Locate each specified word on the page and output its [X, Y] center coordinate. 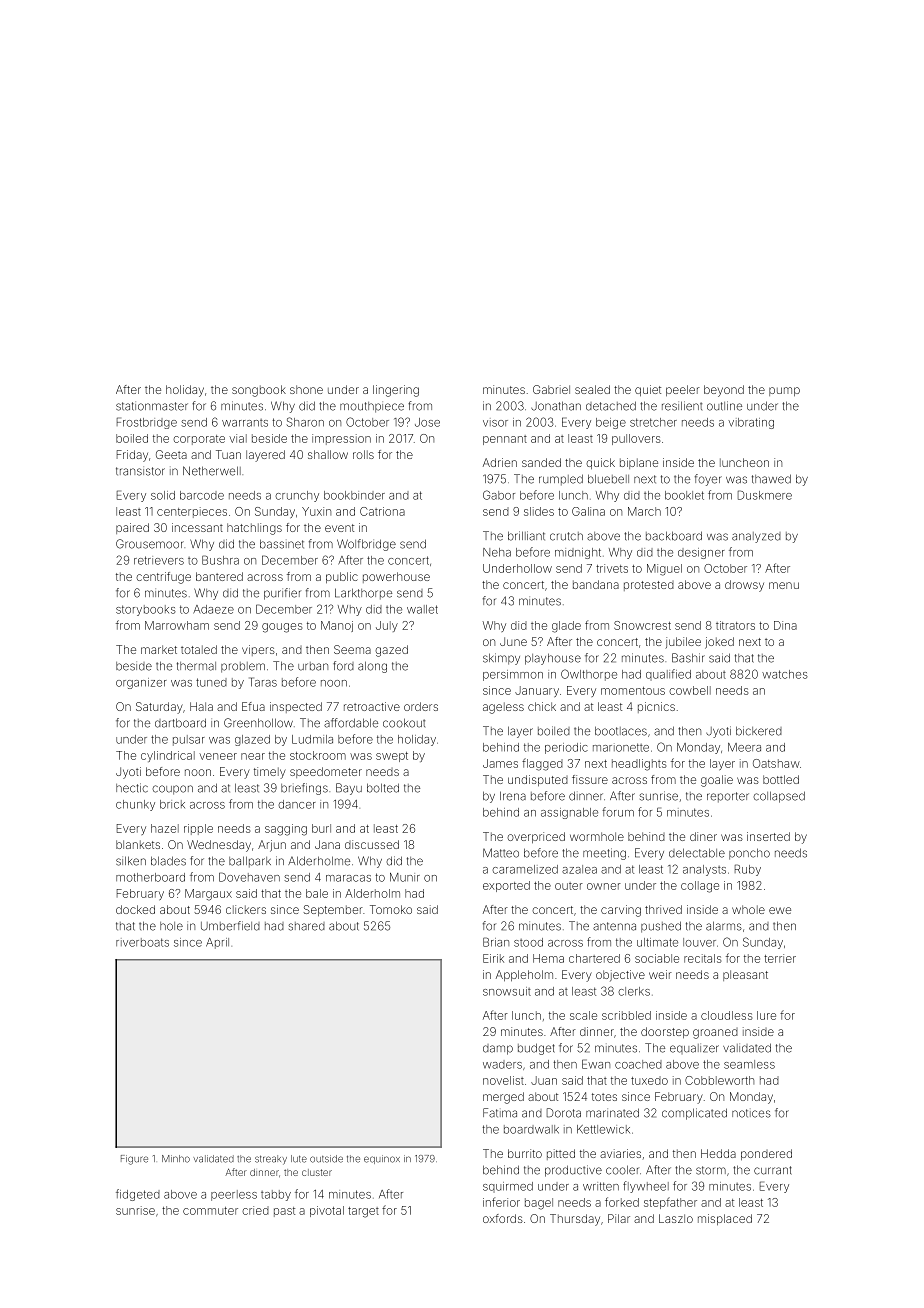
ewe [780, 910]
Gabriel [551, 389]
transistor [140, 471]
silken [131, 861]
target [363, 1212]
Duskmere [765, 495]
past [284, 1212]
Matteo [501, 853]
